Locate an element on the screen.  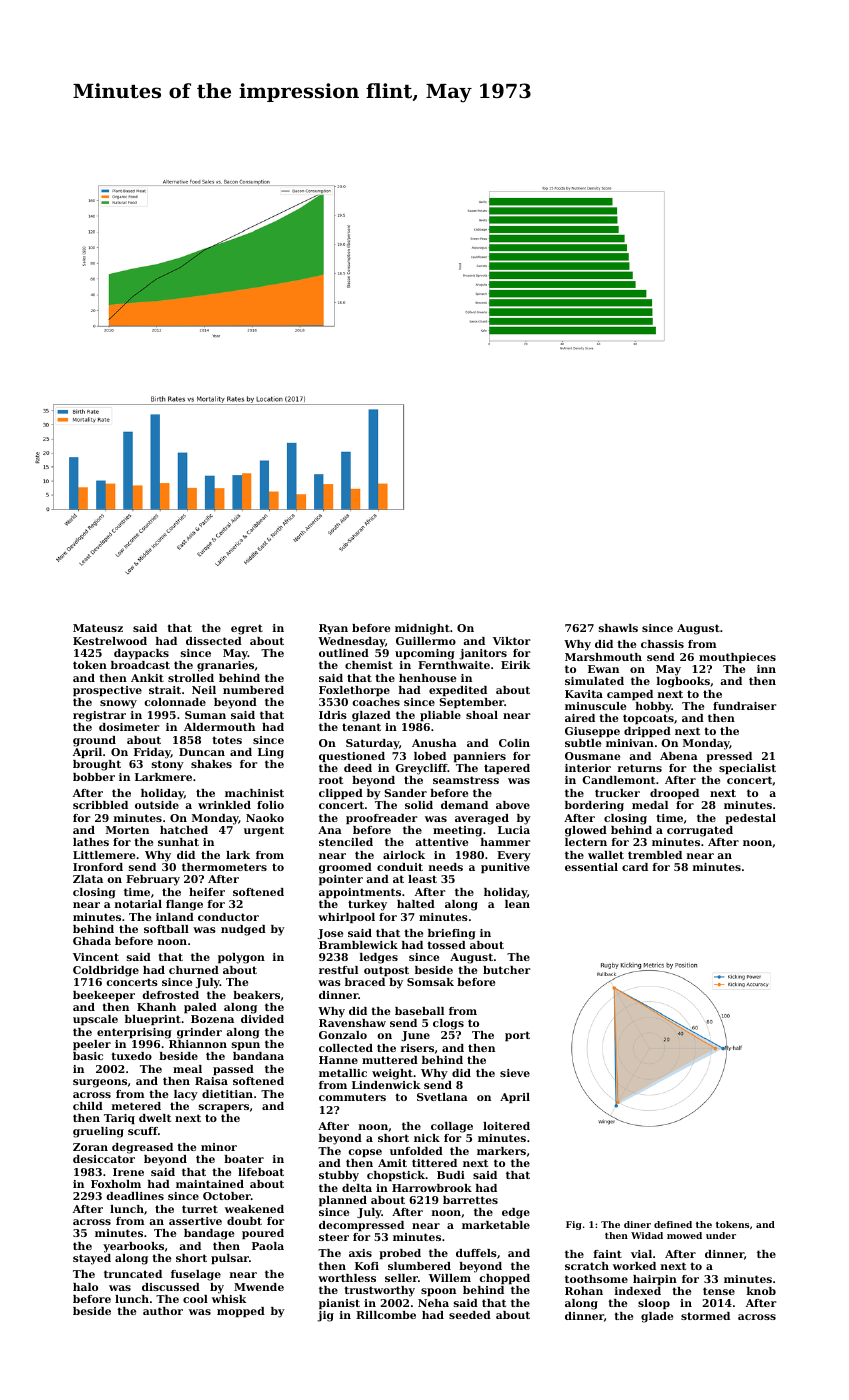
card is located at coordinates (635, 867).
